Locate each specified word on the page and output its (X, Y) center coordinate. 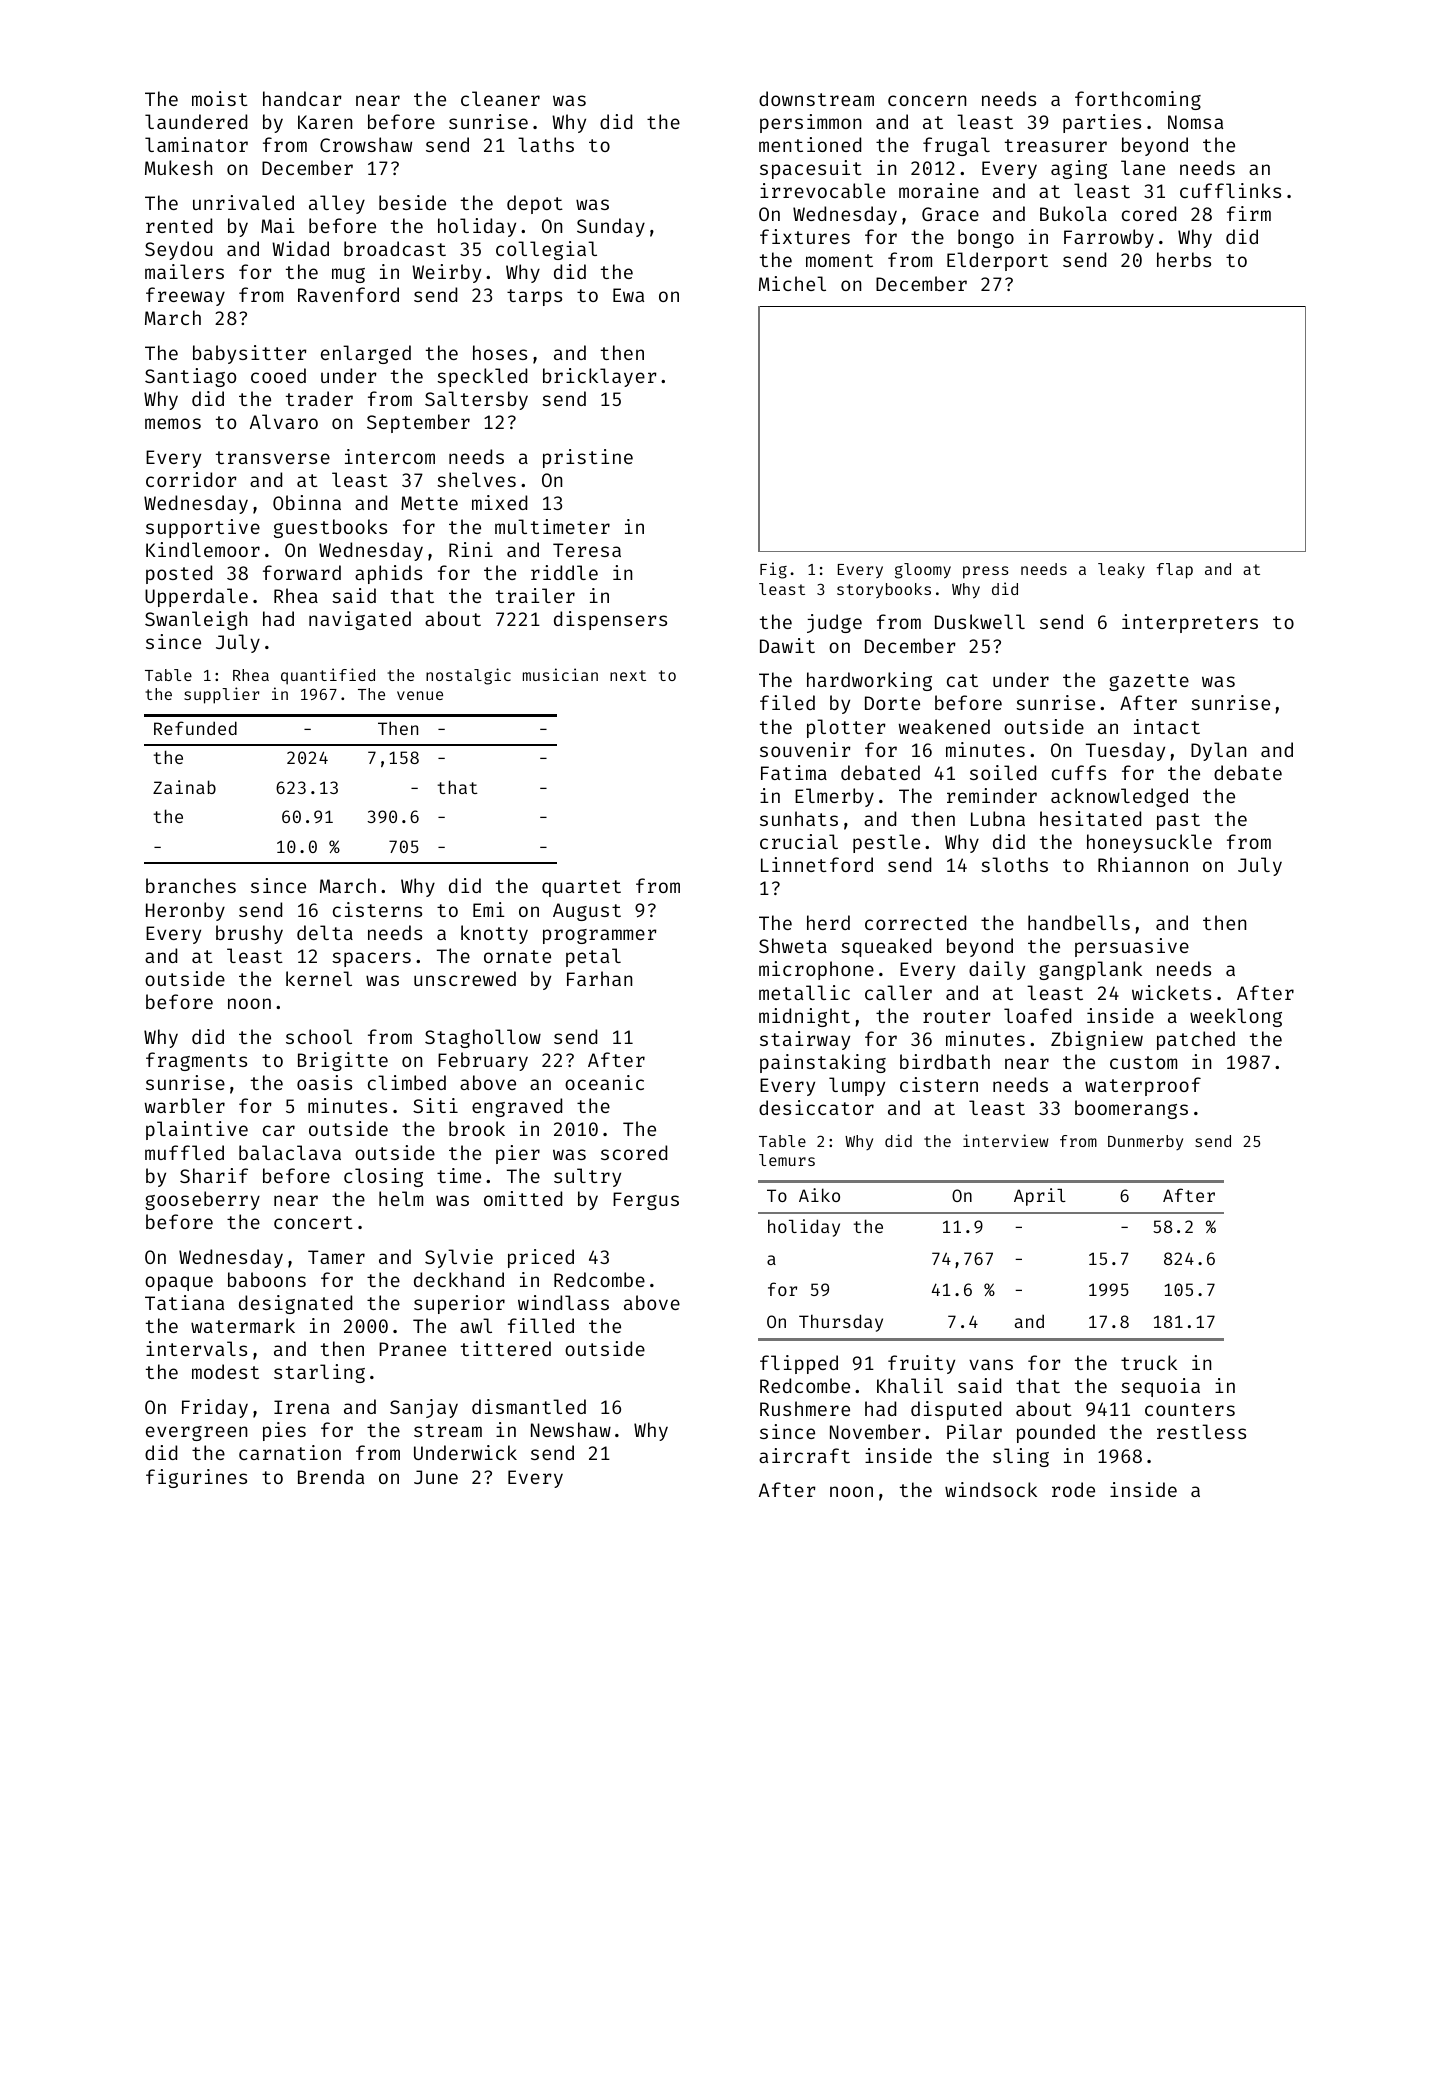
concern (927, 100)
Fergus (646, 1201)
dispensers (610, 620)
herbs (1184, 259)
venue (420, 695)
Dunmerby (1145, 1142)
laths (546, 144)
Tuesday (1125, 751)
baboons (267, 1279)
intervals (196, 1348)
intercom (390, 456)
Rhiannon (1143, 864)
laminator (196, 144)
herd (828, 922)
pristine (588, 458)
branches (191, 885)
